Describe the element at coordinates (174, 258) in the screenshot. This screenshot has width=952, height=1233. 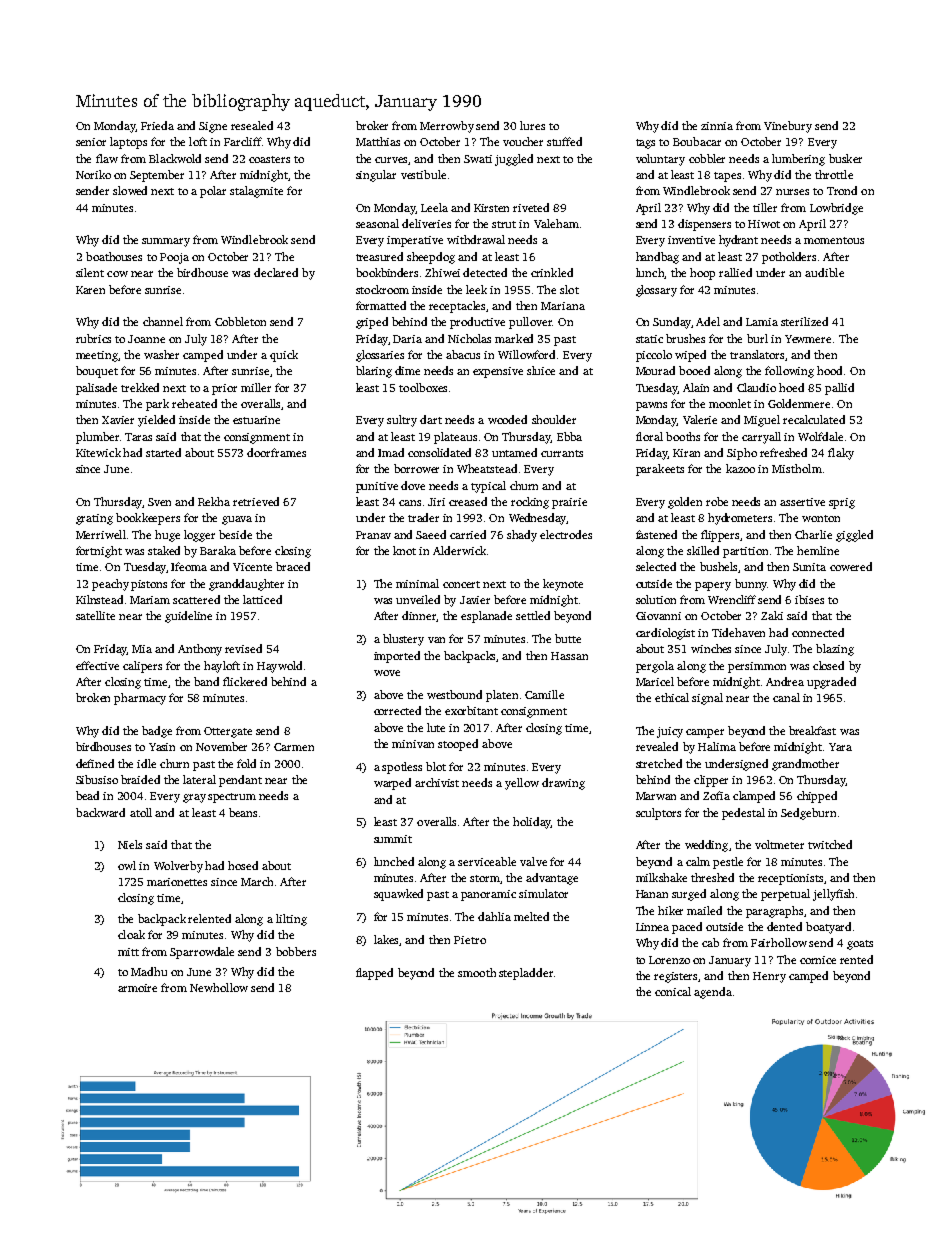
I see `Pooja` at that location.
